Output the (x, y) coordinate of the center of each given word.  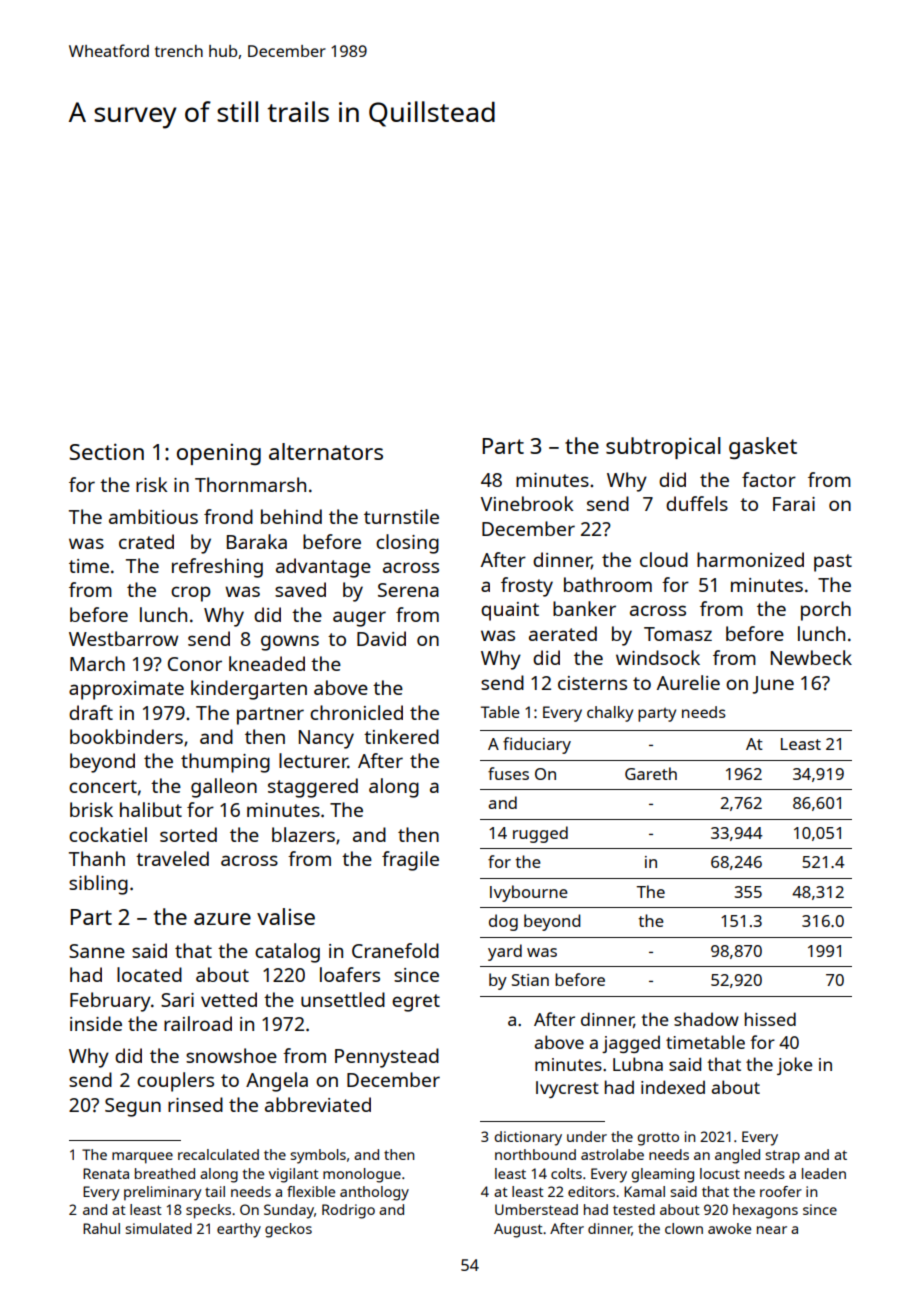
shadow (706, 1019)
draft (91, 712)
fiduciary (537, 745)
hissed (770, 1019)
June (773, 685)
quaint (510, 611)
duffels (697, 503)
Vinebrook (527, 503)
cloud (664, 559)
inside (96, 1023)
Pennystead (387, 1058)
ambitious (153, 516)
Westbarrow (123, 638)
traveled (172, 858)
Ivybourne (529, 893)
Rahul (101, 1228)
